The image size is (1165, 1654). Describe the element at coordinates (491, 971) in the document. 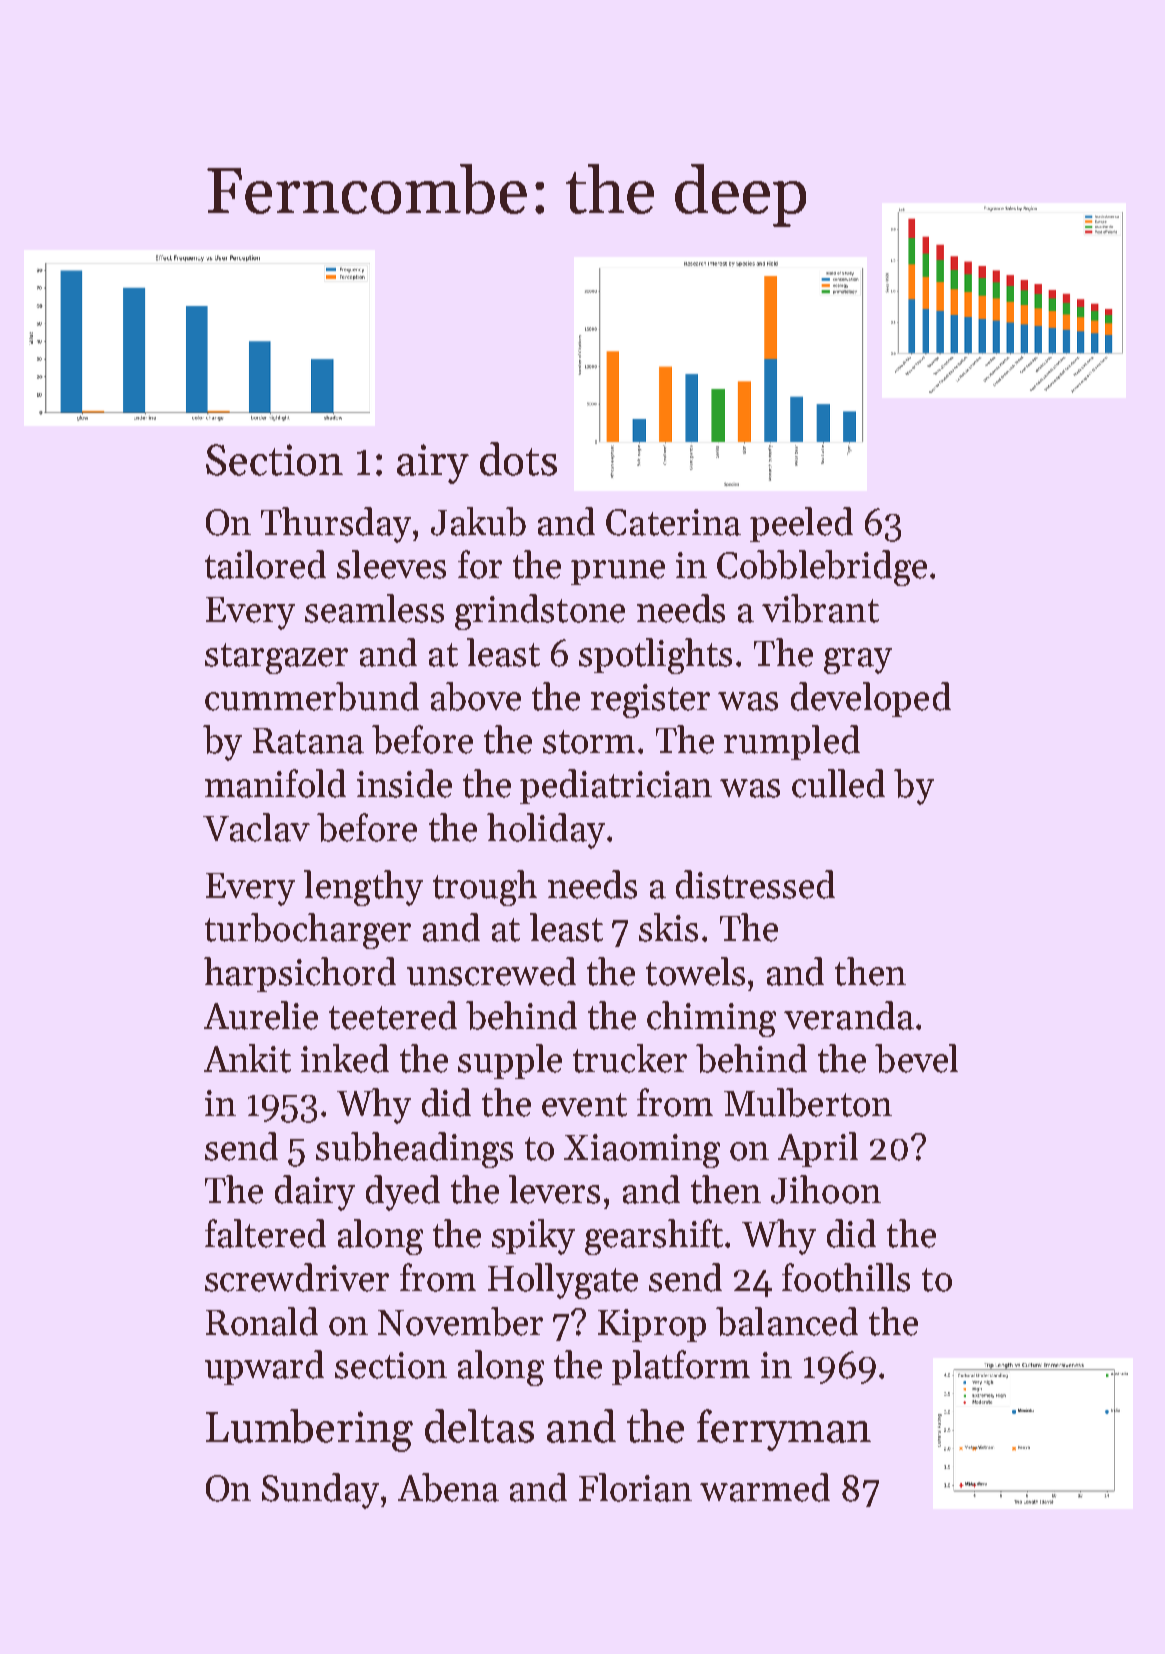

I see `unscrewed` at that location.
